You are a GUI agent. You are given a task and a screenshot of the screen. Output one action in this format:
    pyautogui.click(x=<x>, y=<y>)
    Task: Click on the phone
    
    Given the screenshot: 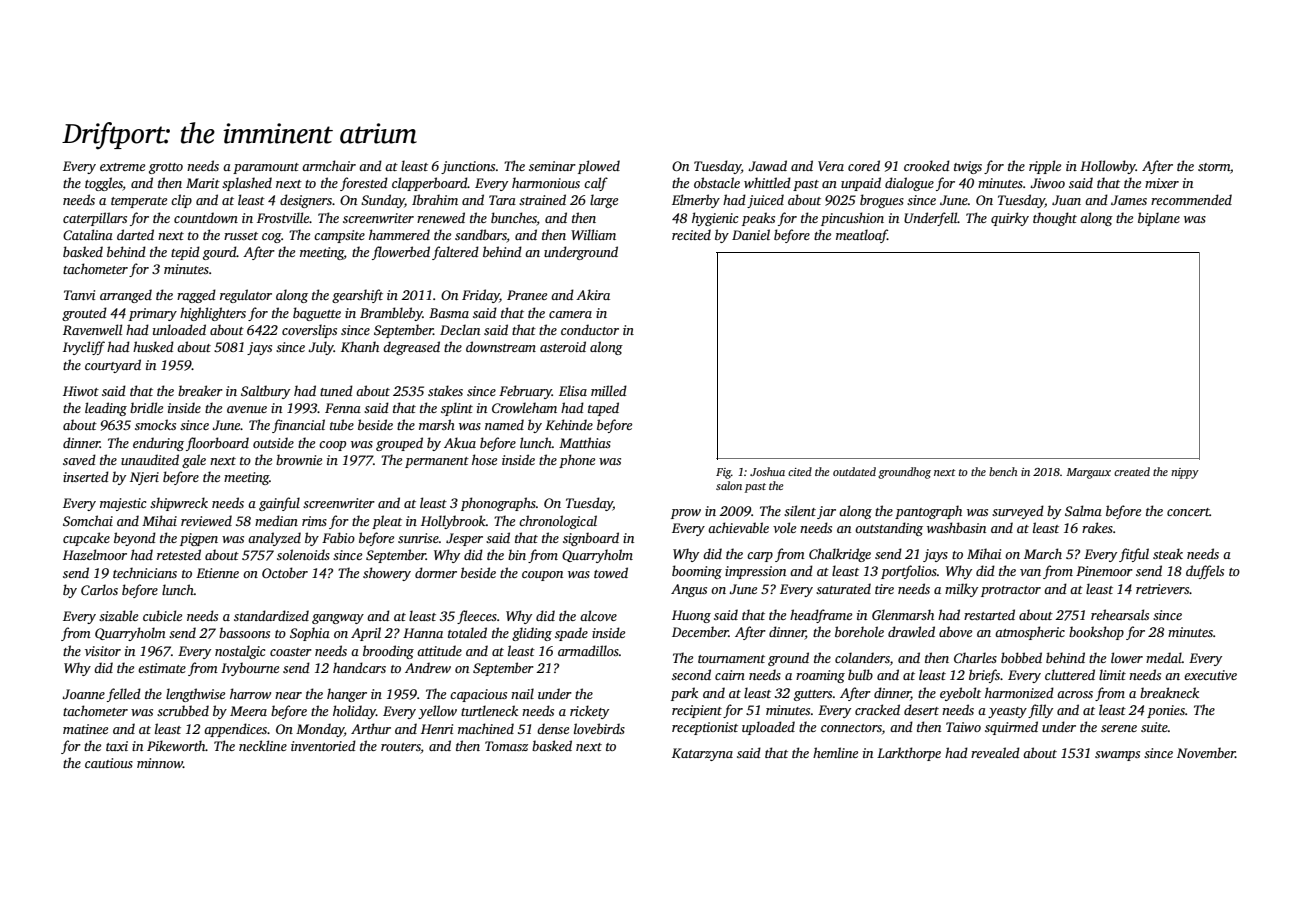 What is the action you would take?
    pyautogui.click(x=577, y=461)
